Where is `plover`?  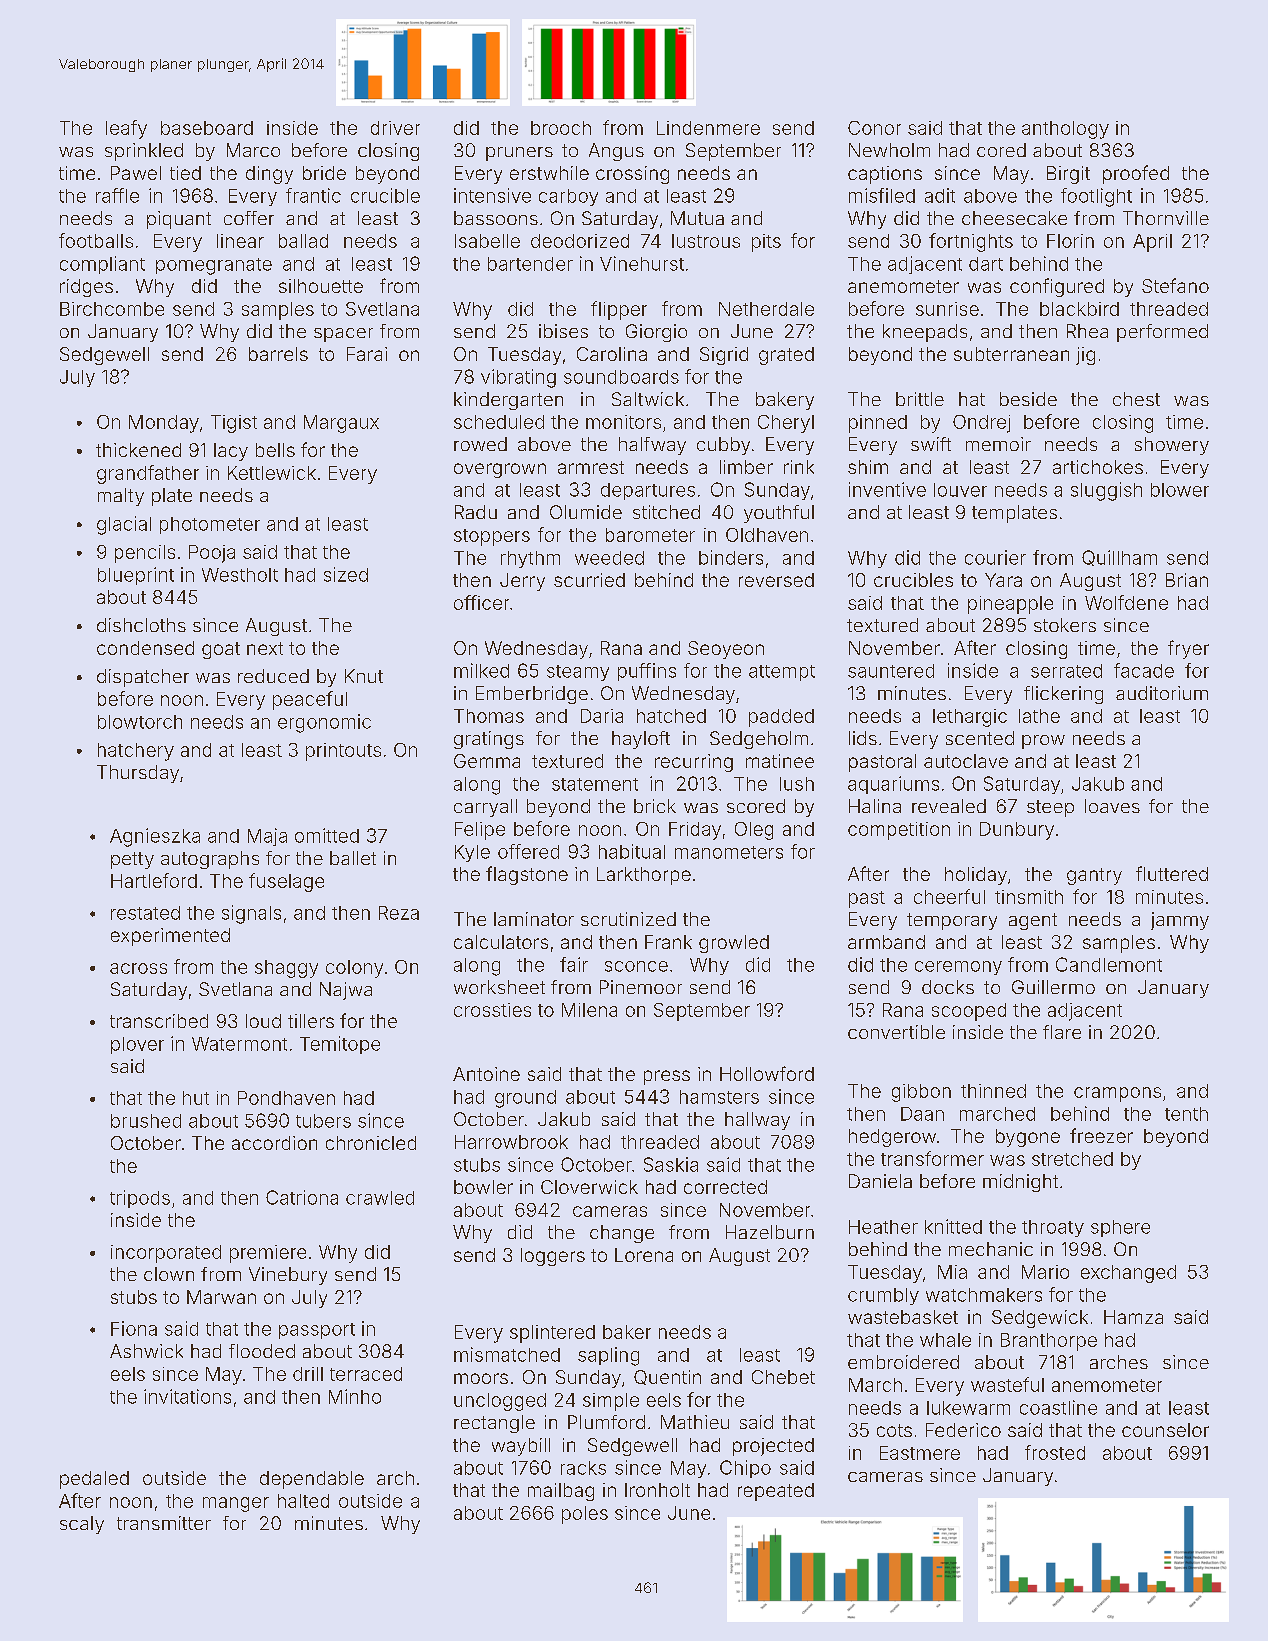 plover is located at coordinates (137, 1045).
